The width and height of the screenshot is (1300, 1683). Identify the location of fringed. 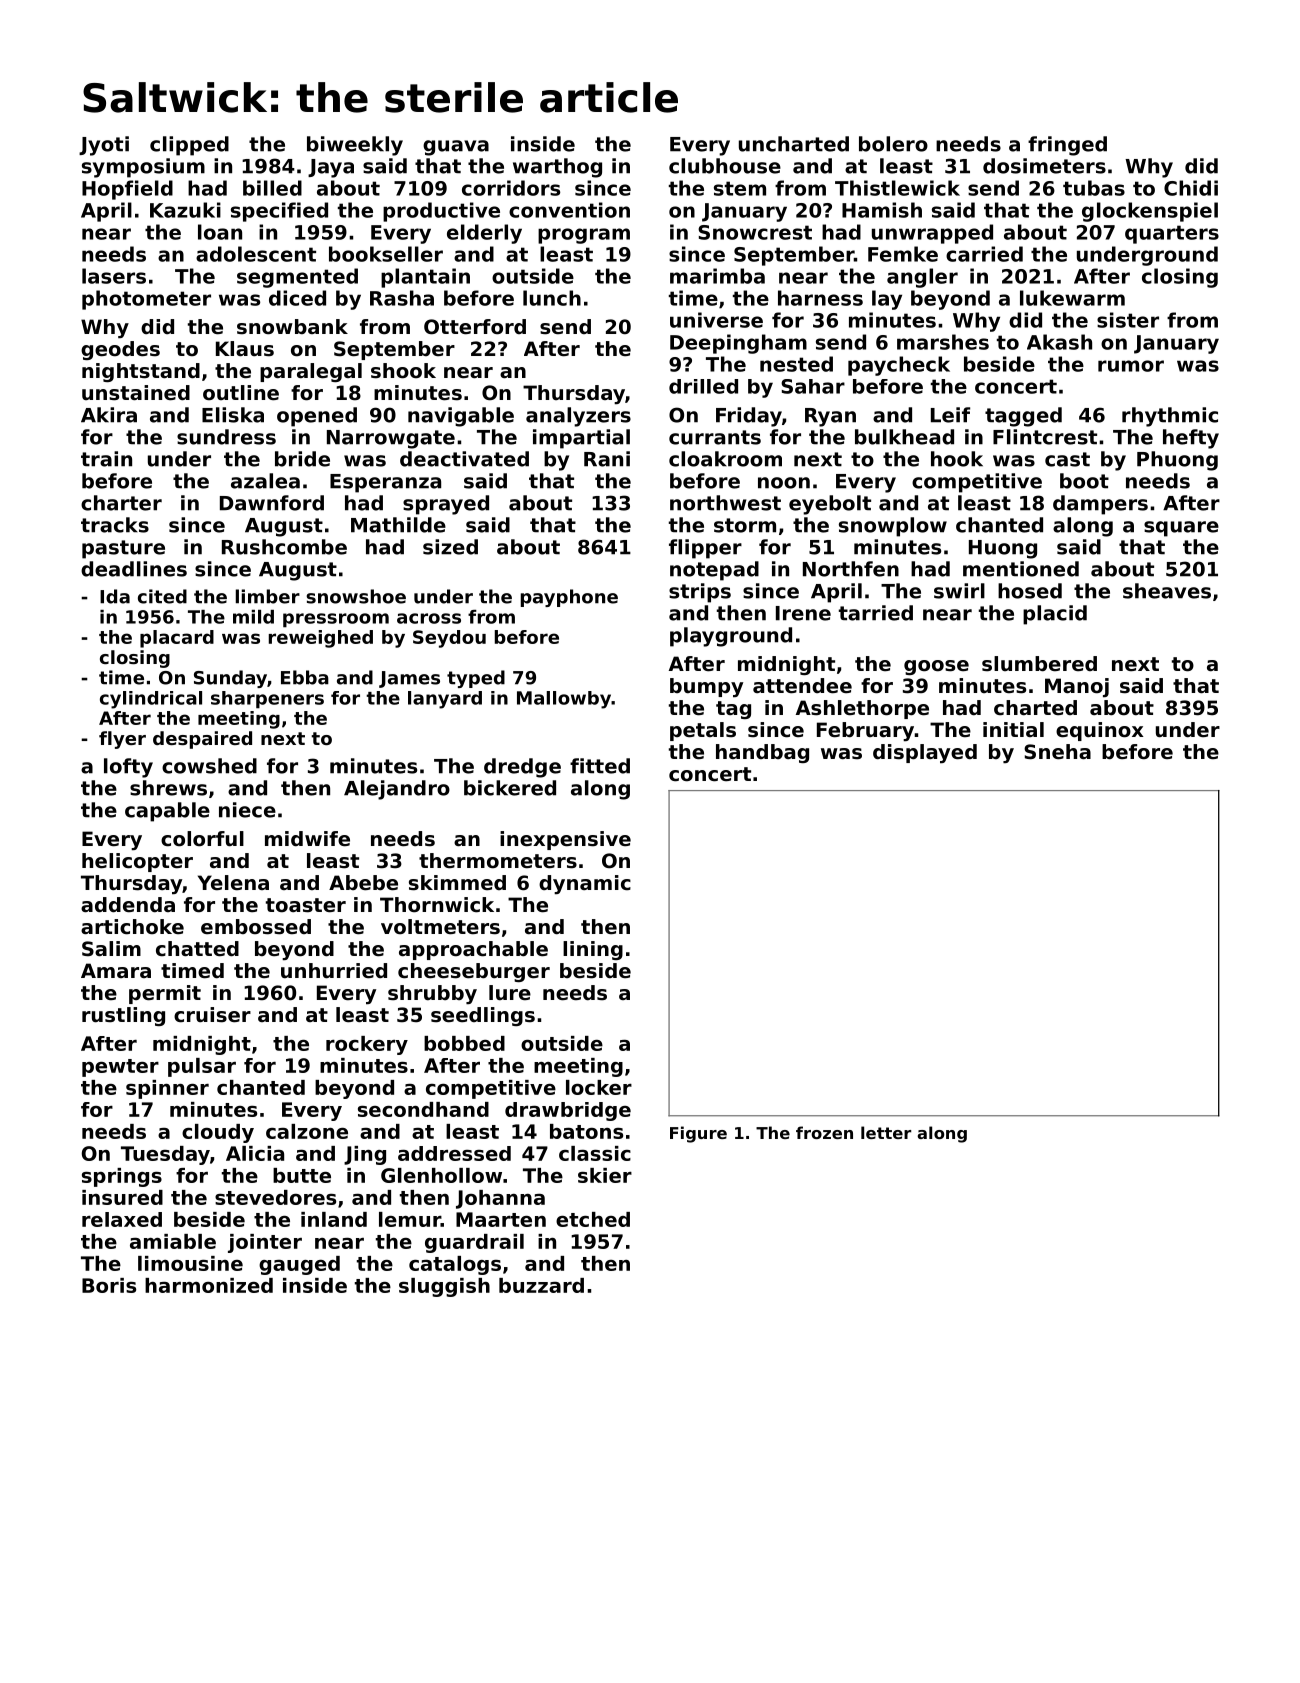
(1067, 146).
